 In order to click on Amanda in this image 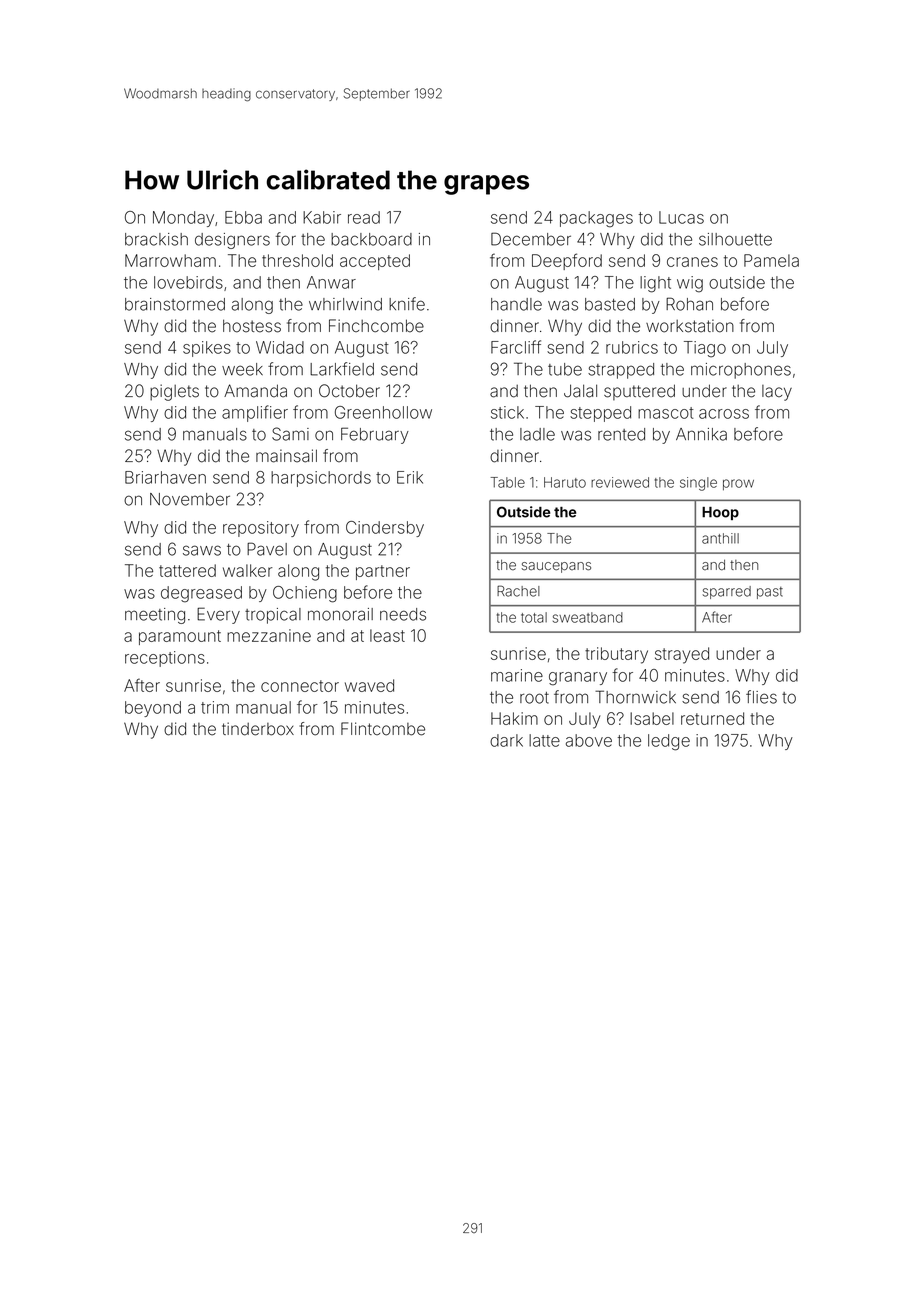, I will do `click(255, 391)`.
